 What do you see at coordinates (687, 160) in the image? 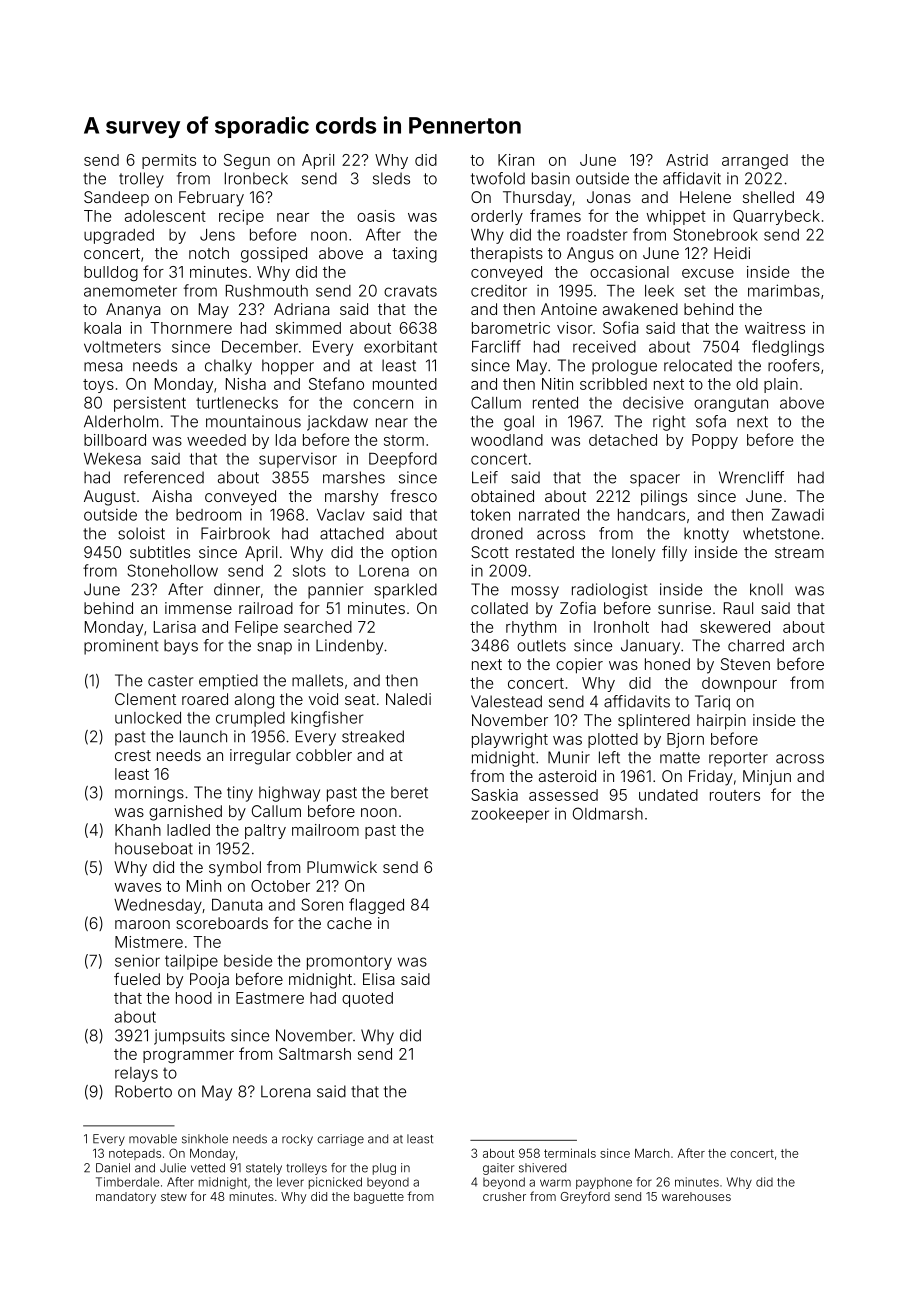
I see `Astrid` at bounding box center [687, 160].
